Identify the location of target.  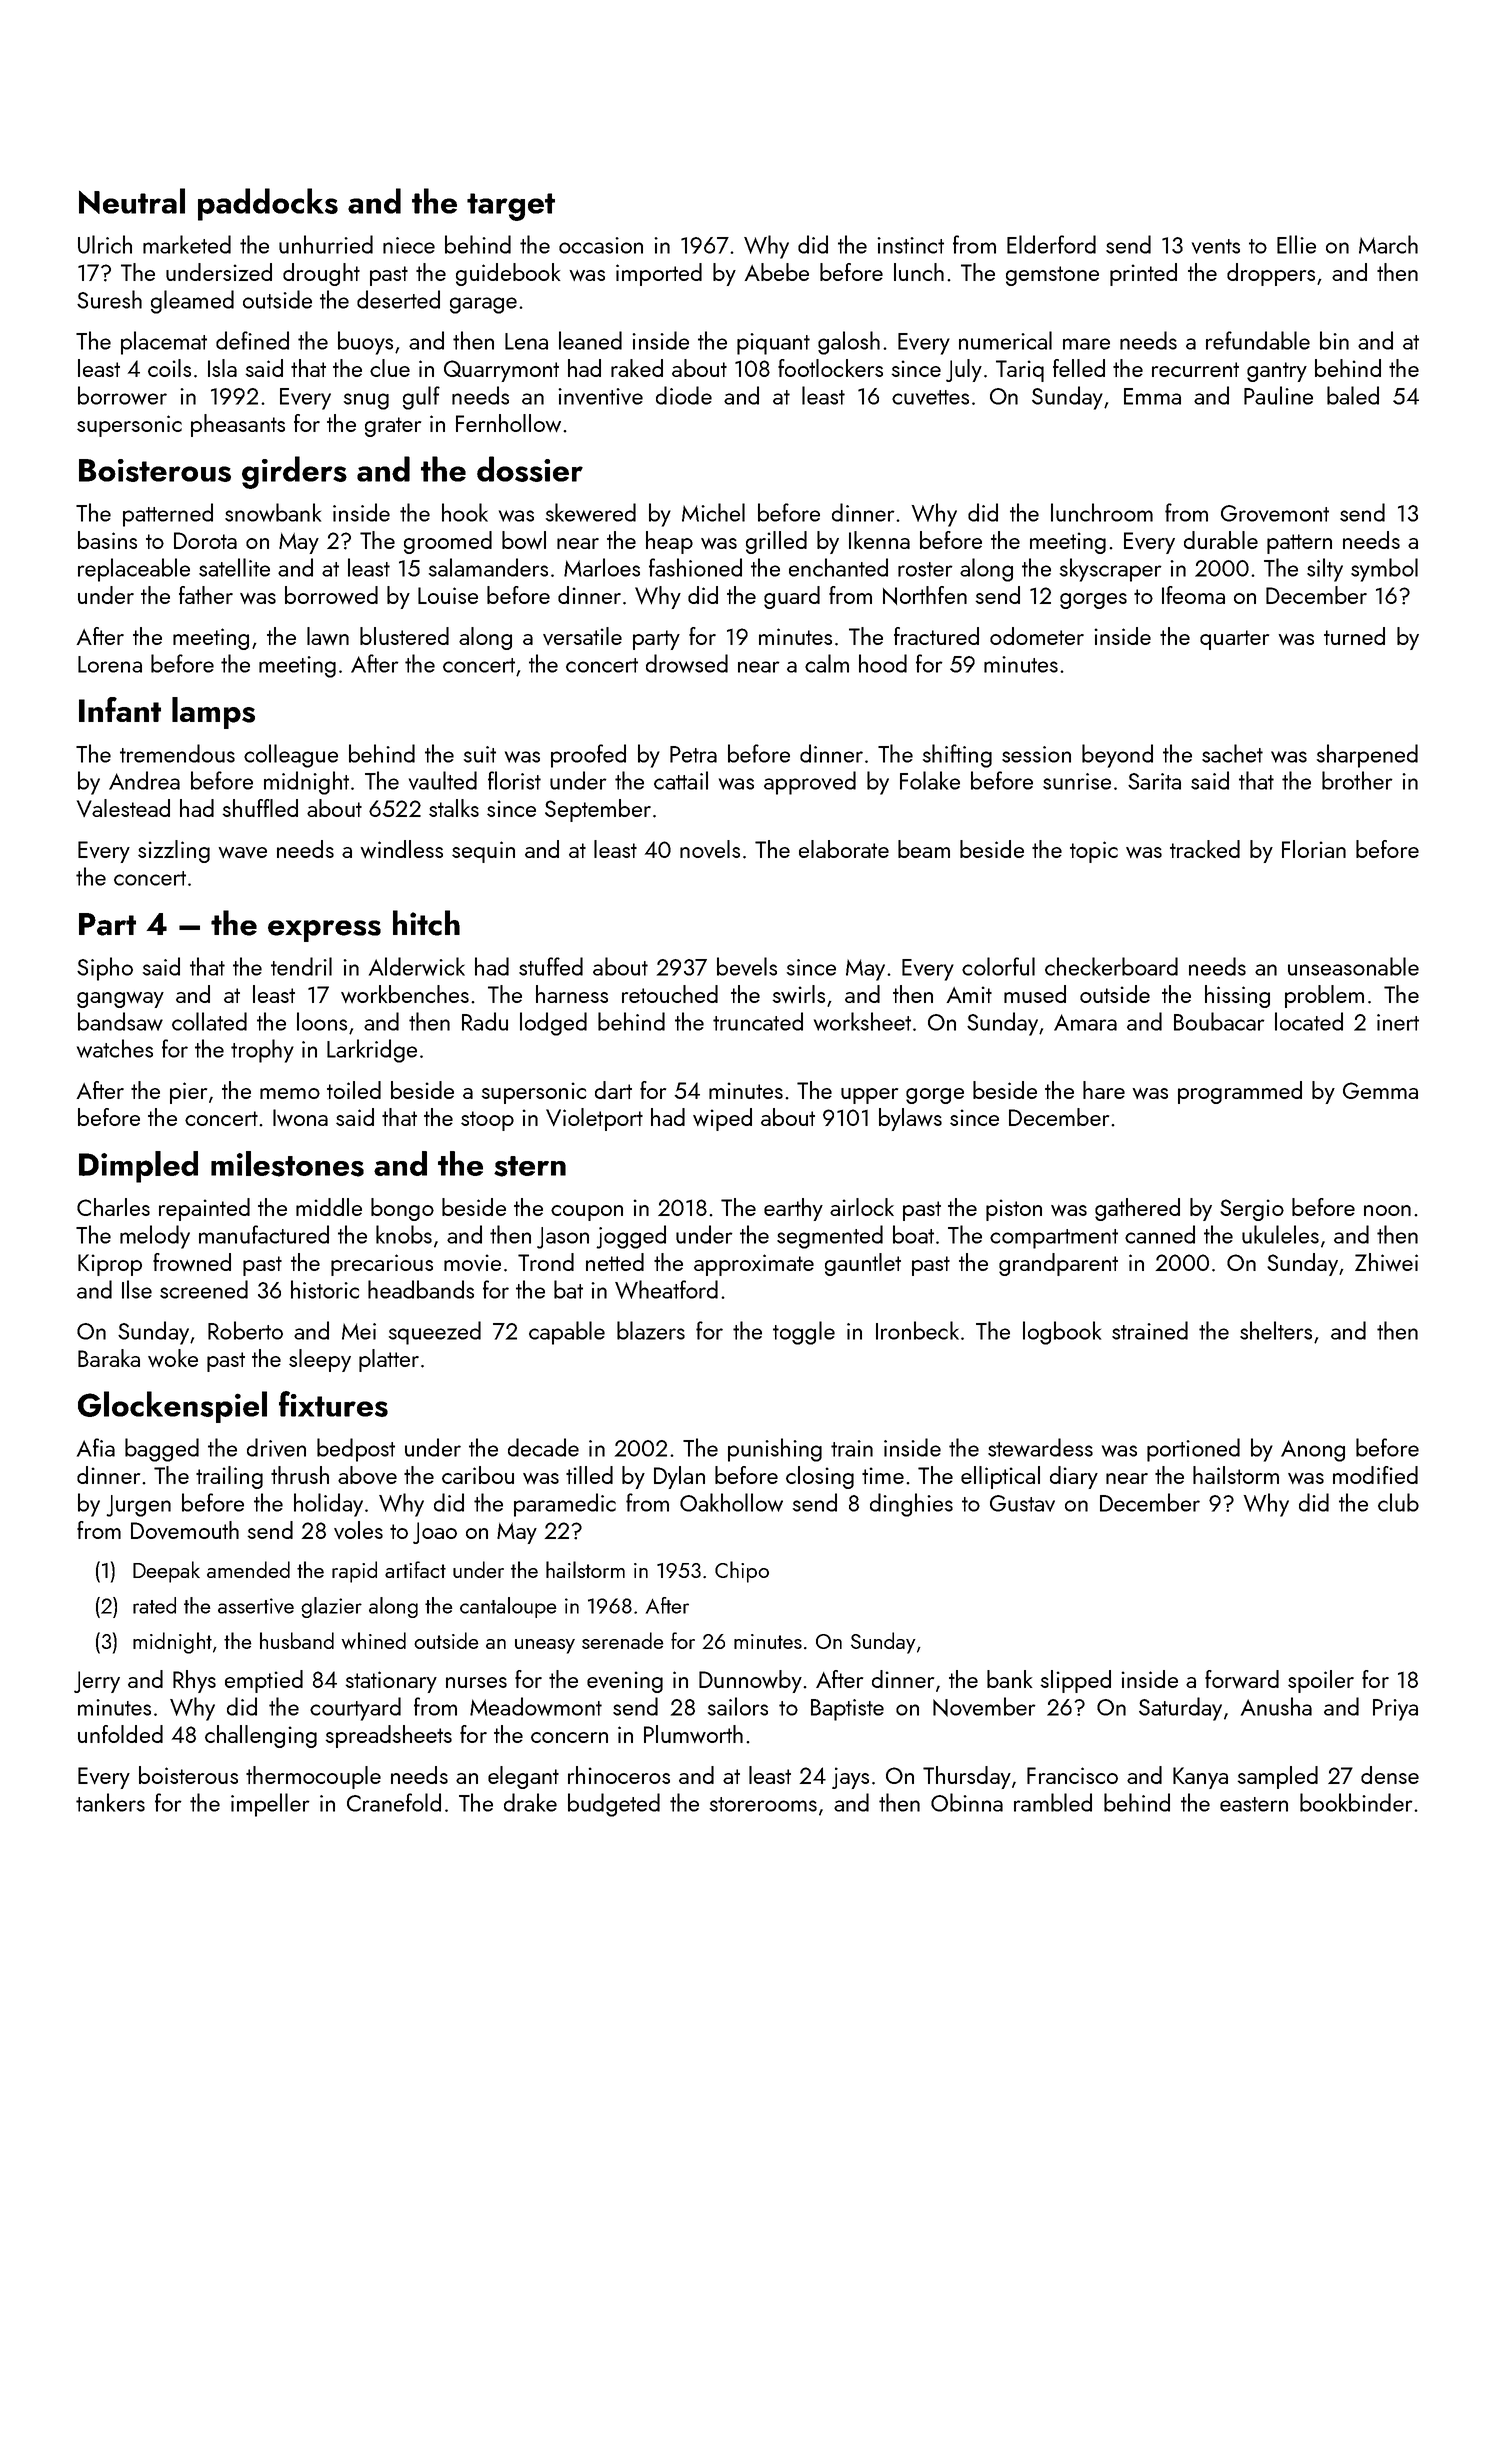
(511, 207).
